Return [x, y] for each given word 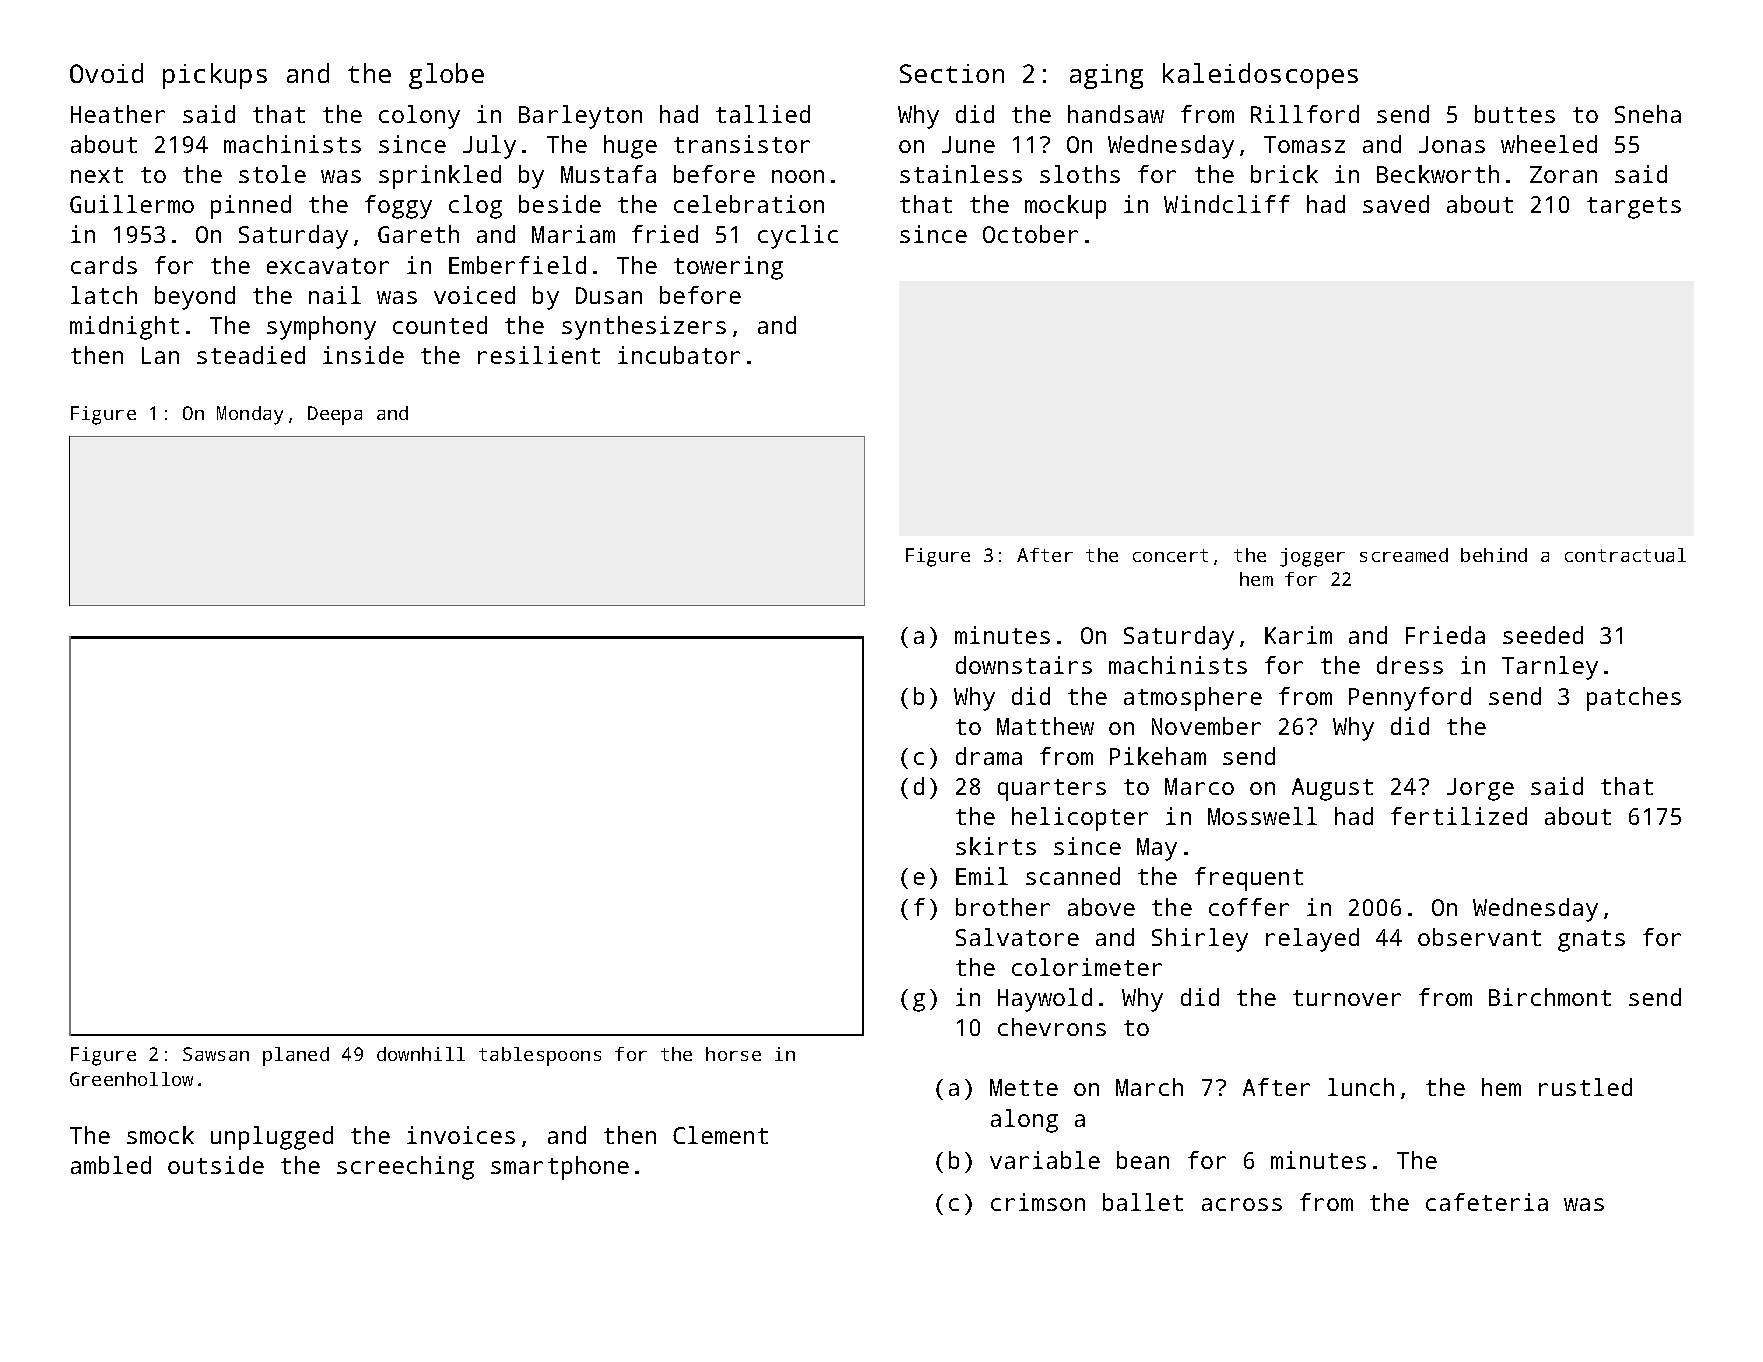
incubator [679, 355]
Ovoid [106, 73]
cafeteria [1487, 1202]
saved [1396, 204]
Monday [250, 415]
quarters [1052, 790]
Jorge [1480, 789]
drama [989, 756]
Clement [720, 1135]
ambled [111, 1165]
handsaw [1116, 114]
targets [1634, 208]
